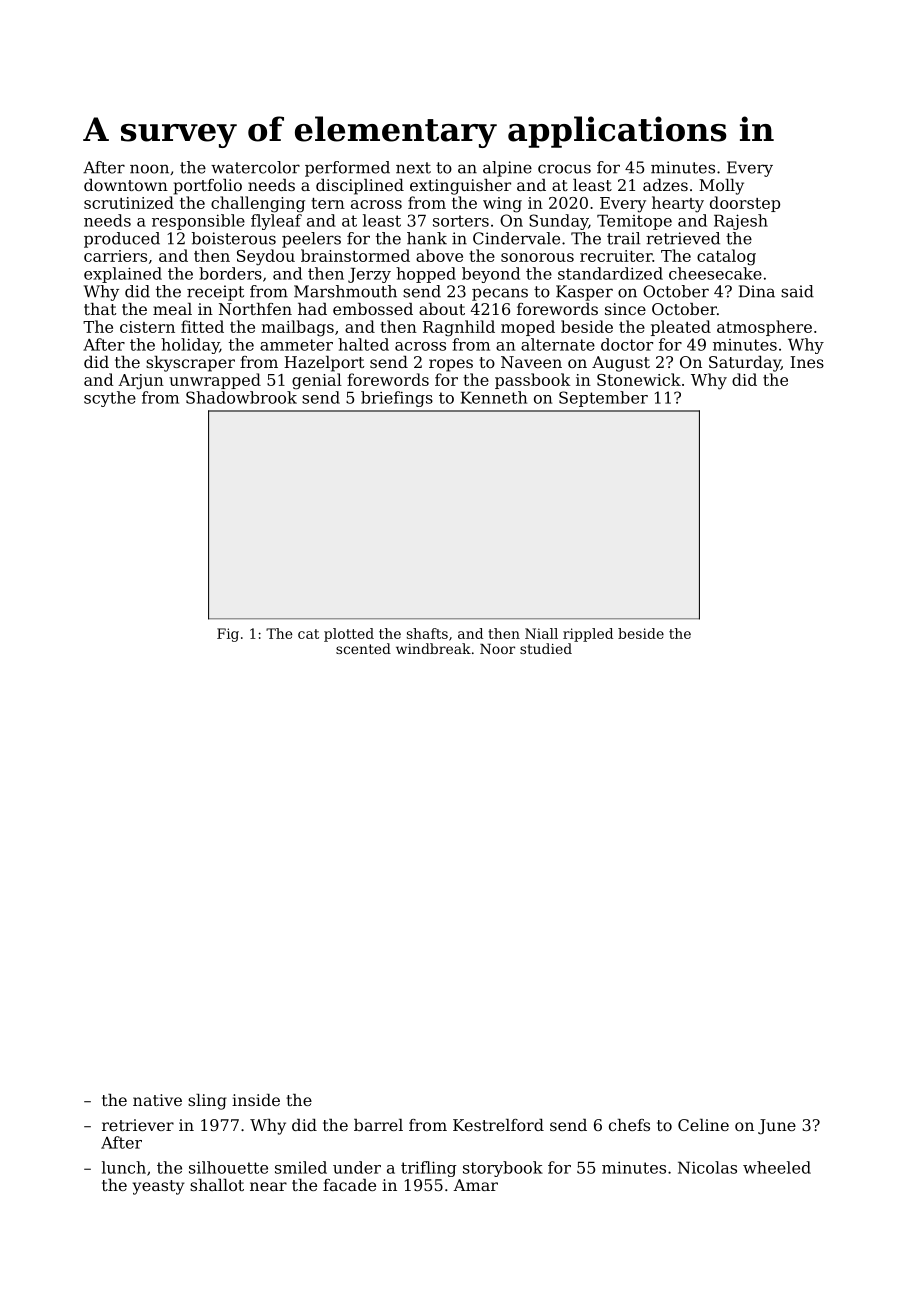 The height and width of the image is (1316, 908). Describe the element at coordinates (721, 187) in the image. I see `Molly` at that location.
